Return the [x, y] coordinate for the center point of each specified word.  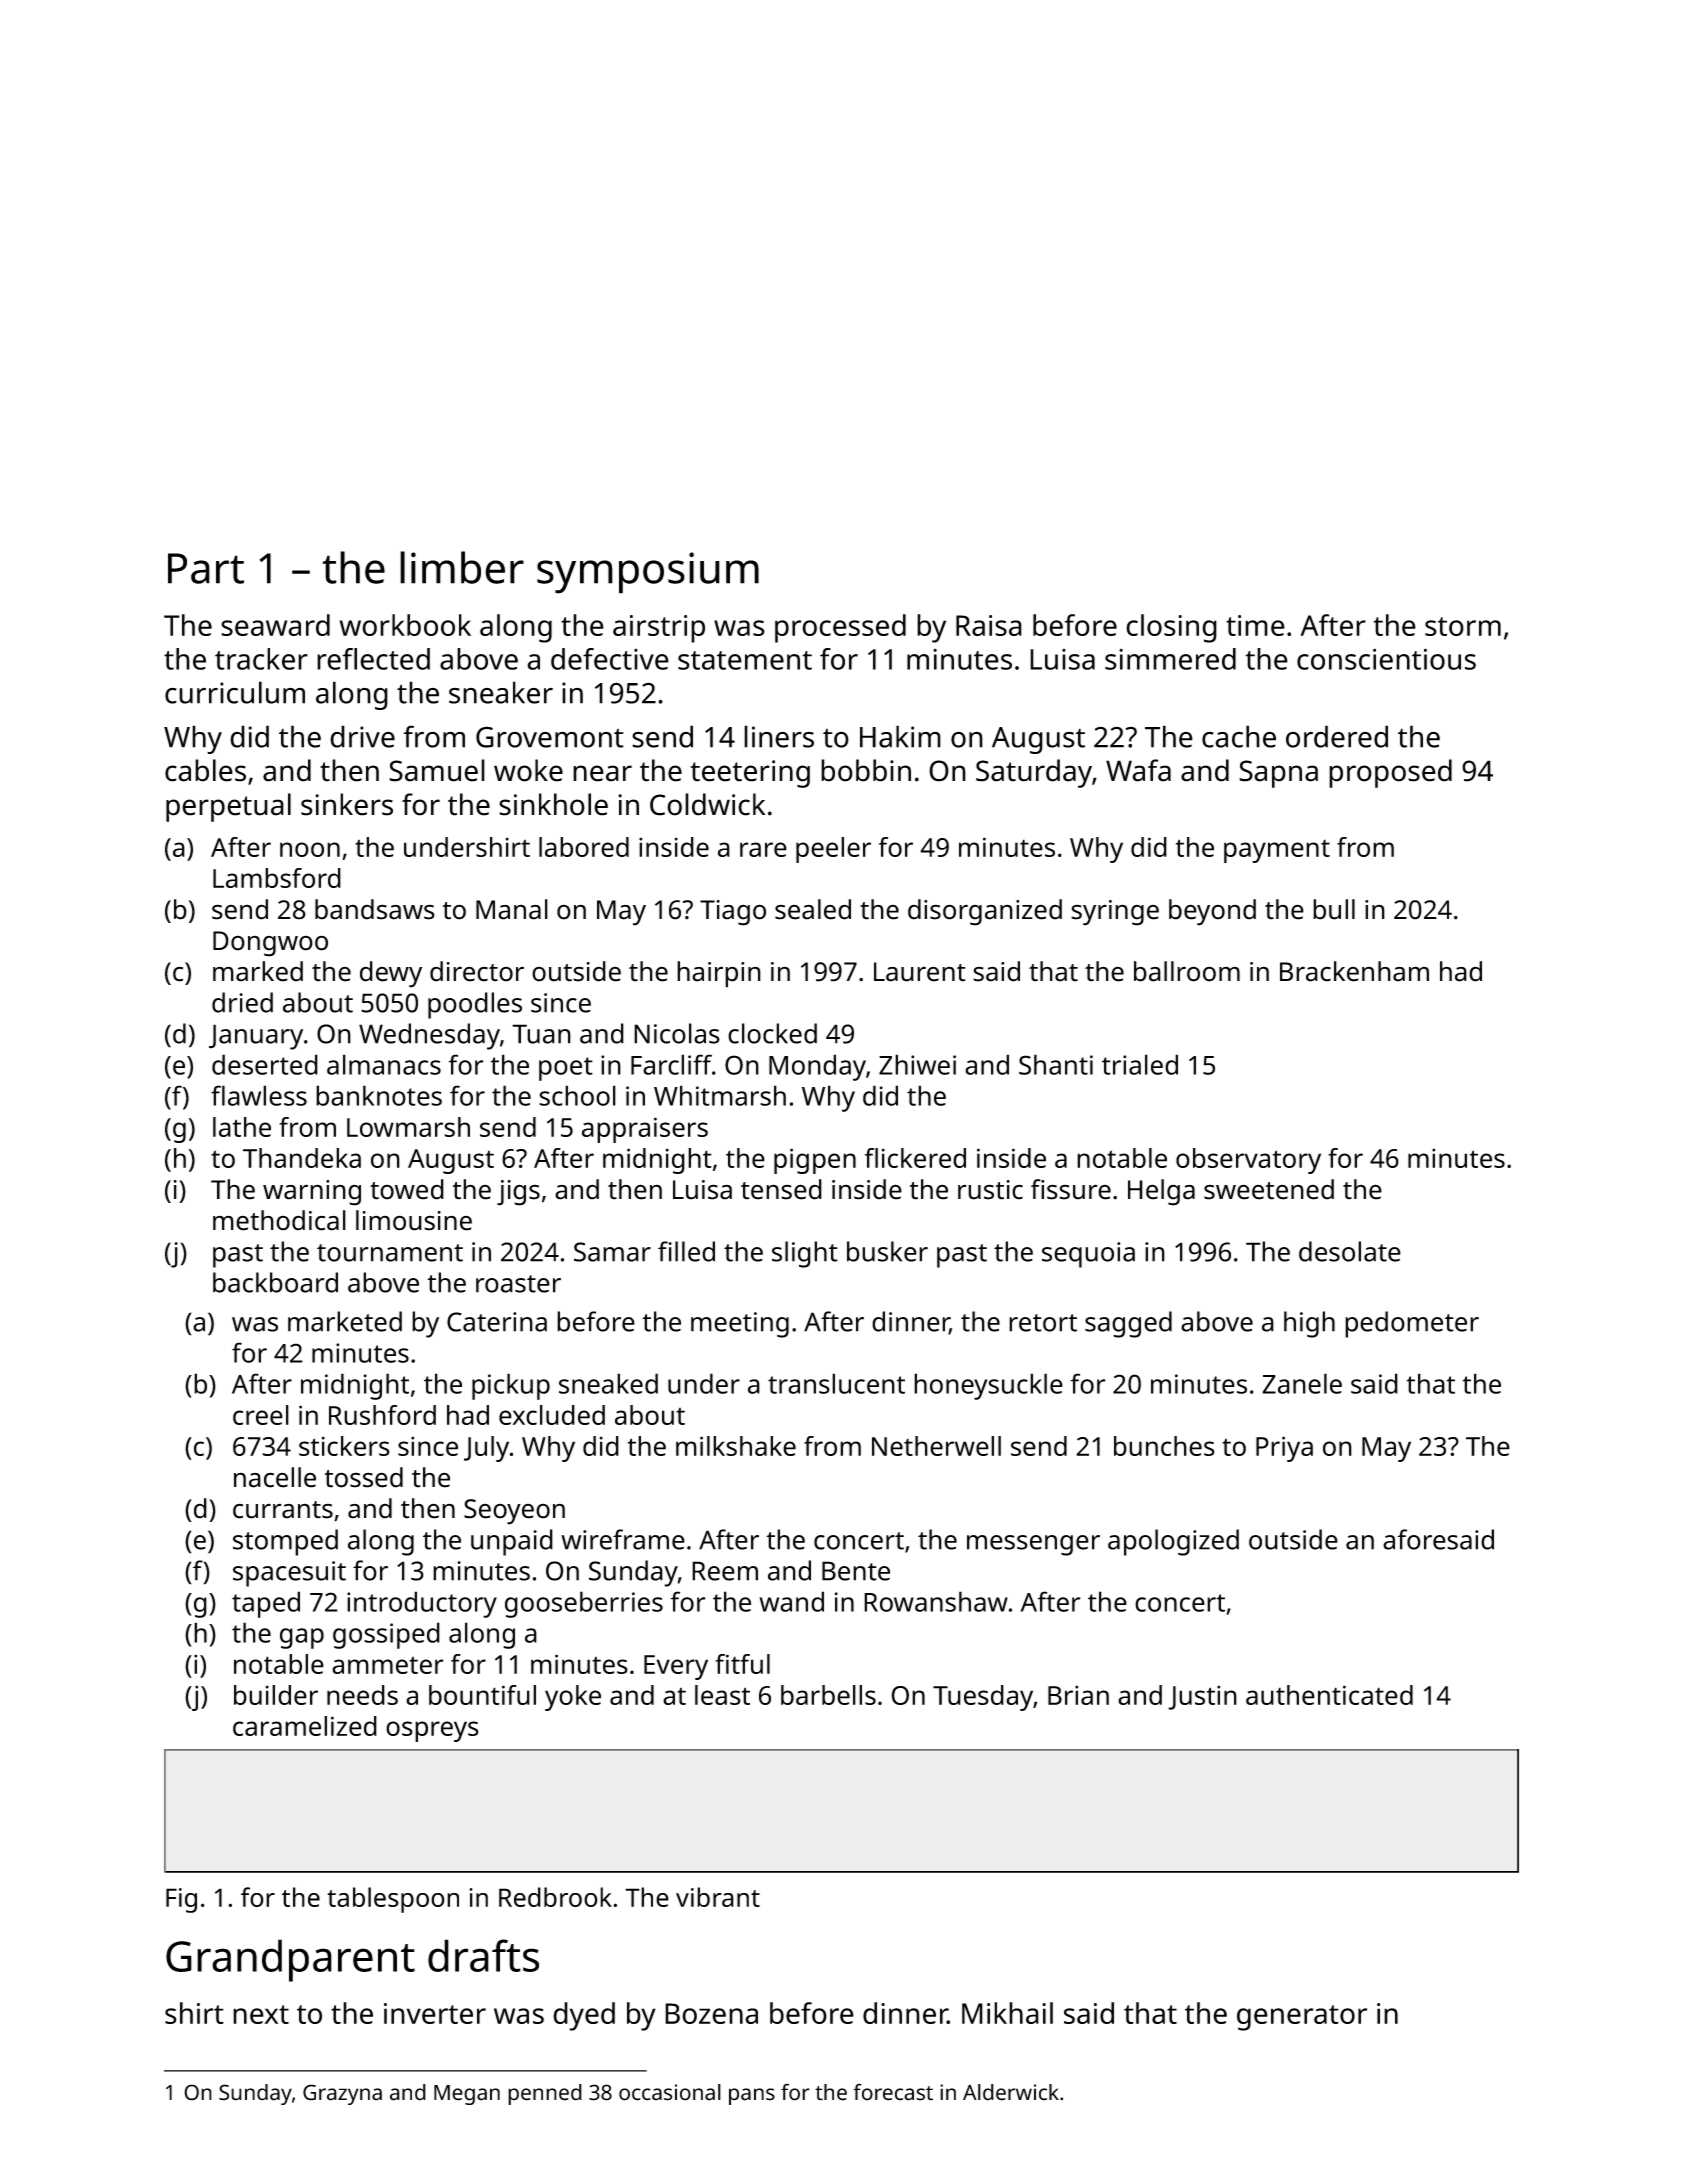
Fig [181, 1900]
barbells [828, 1695]
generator [1302, 2018]
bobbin [866, 770]
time [1255, 625]
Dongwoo [270, 944]
